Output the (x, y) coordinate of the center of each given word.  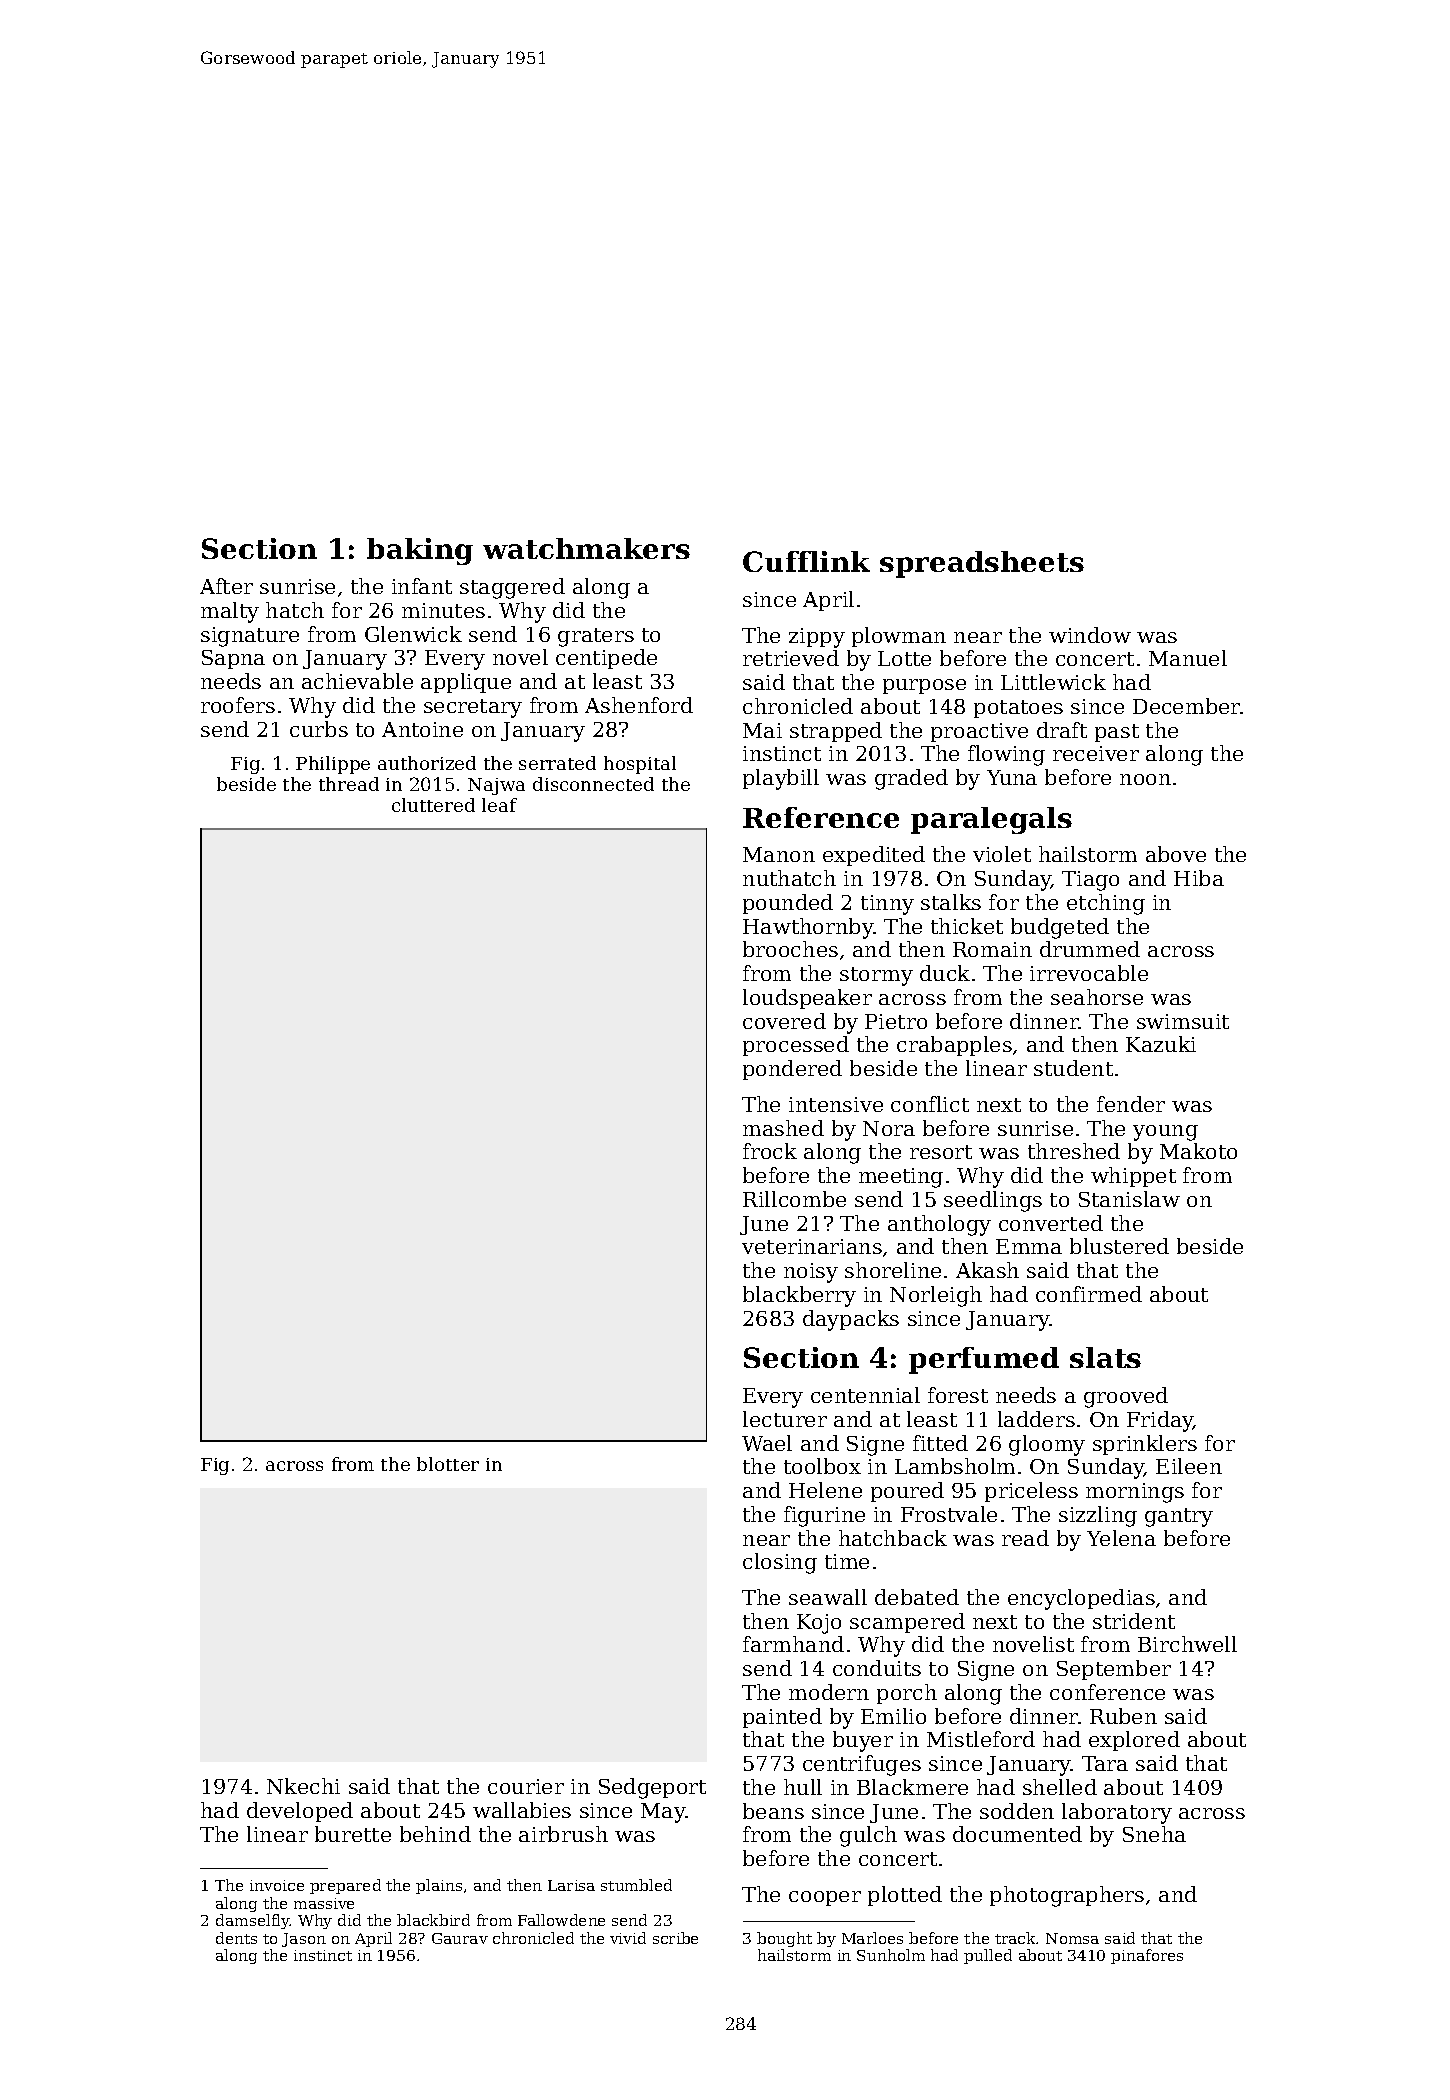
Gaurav (460, 1938)
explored (1134, 1741)
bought (784, 1939)
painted (782, 1718)
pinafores (1147, 1956)
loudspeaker (807, 999)
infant (422, 586)
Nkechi (303, 1786)
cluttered (433, 805)
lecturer (785, 1419)
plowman (899, 637)
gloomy (1047, 1445)
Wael (767, 1443)
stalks (951, 902)
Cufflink (806, 561)
